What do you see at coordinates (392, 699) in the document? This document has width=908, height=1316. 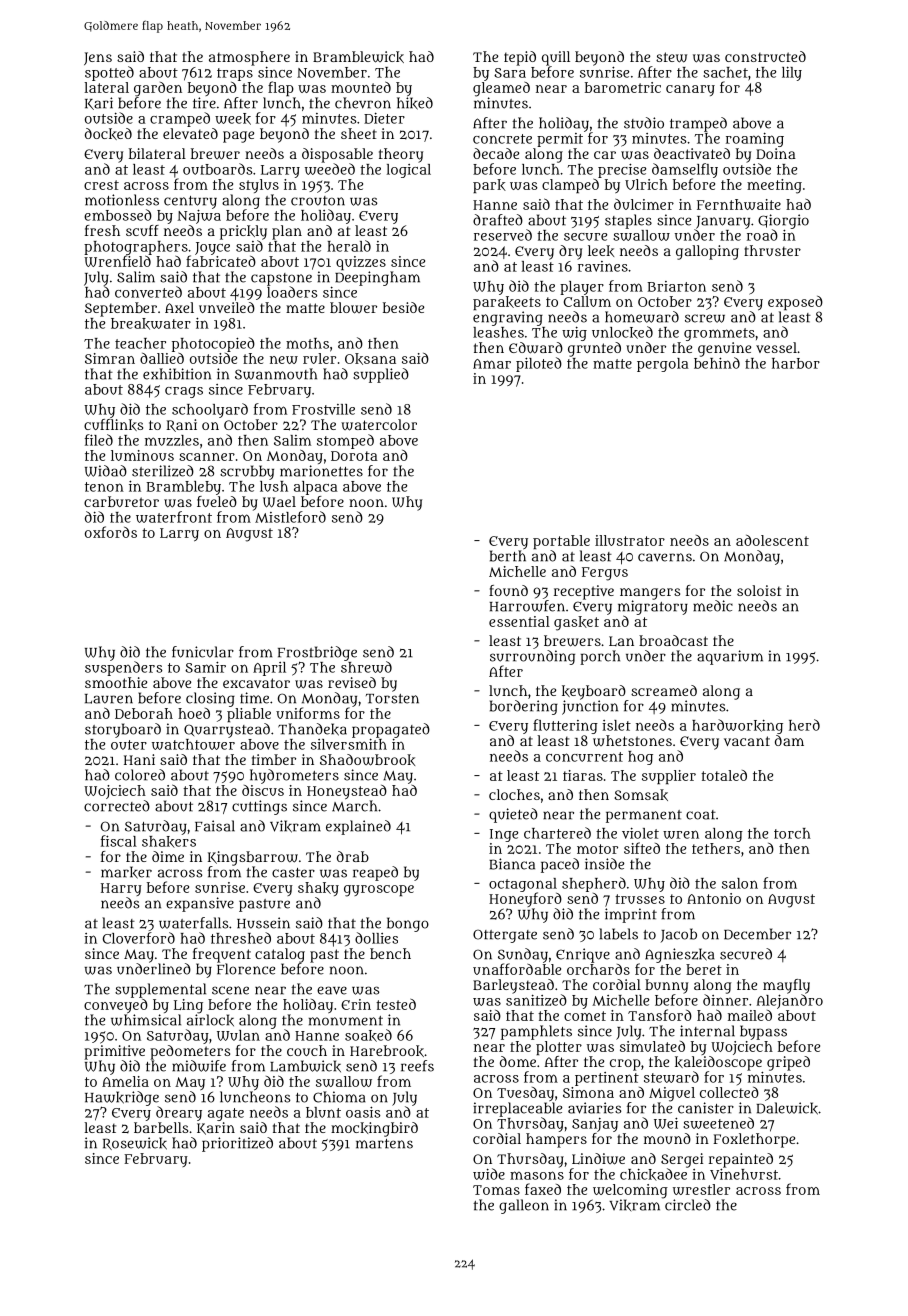 I see `Torsten` at bounding box center [392, 699].
